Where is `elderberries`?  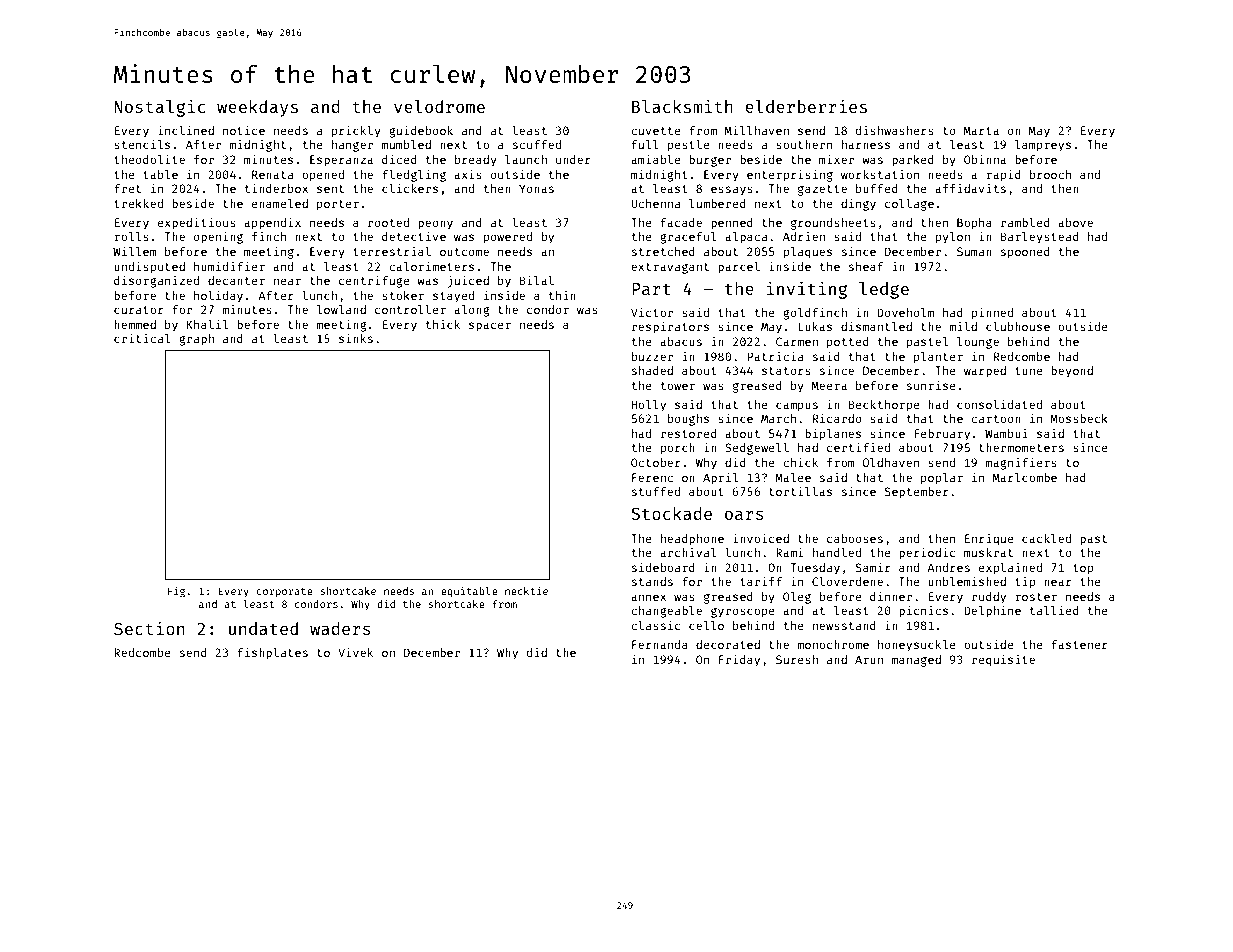
elderberries is located at coordinates (806, 106).
